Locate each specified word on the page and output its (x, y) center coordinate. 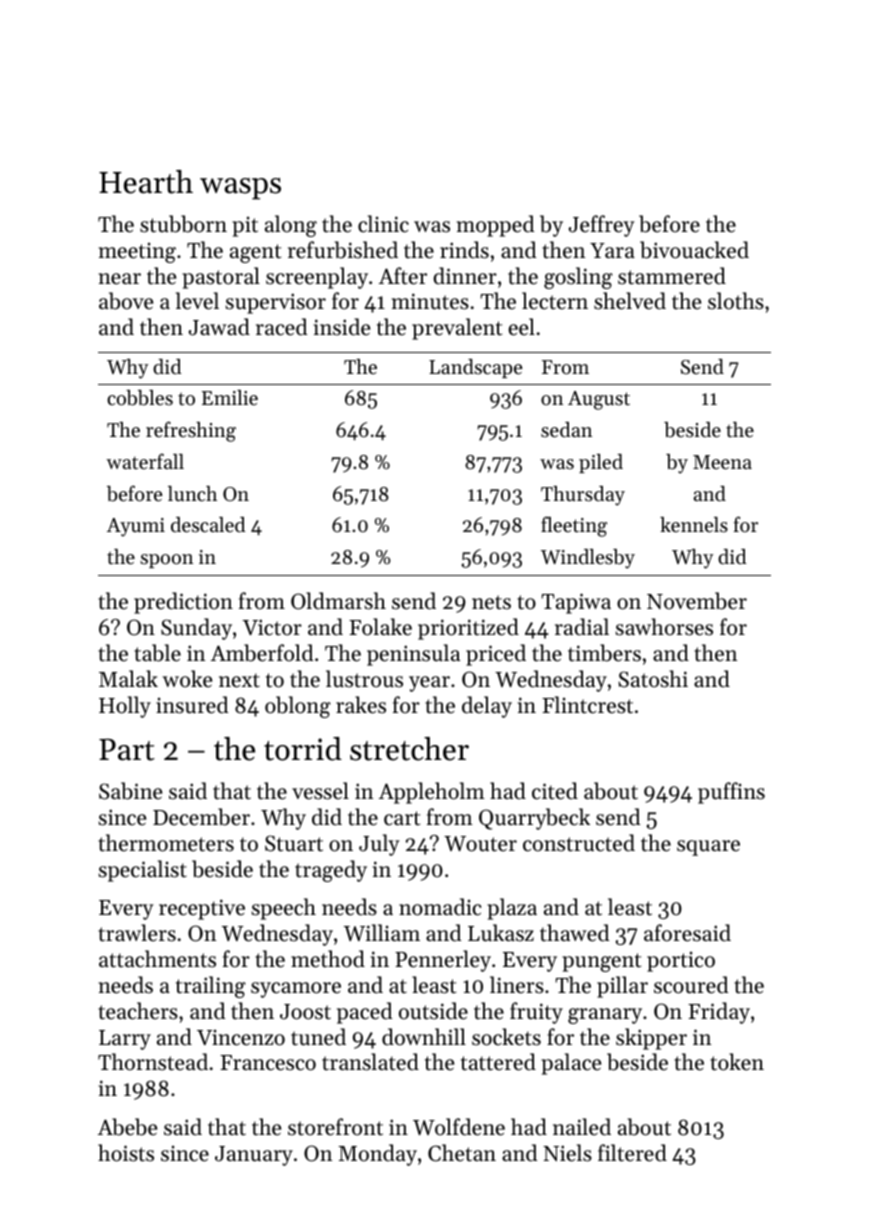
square (708, 848)
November (697, 601)
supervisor (276, 303)
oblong (298, 707)
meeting (137, 253)
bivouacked (694, 250)
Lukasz (501, 933)
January (254, 1156)
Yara (612, 250)
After (403, 276)
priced (496, 655)
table (157, 653)
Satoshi (653, 679)
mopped (495, 226)
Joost (305, 1012)
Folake (380, 627)
